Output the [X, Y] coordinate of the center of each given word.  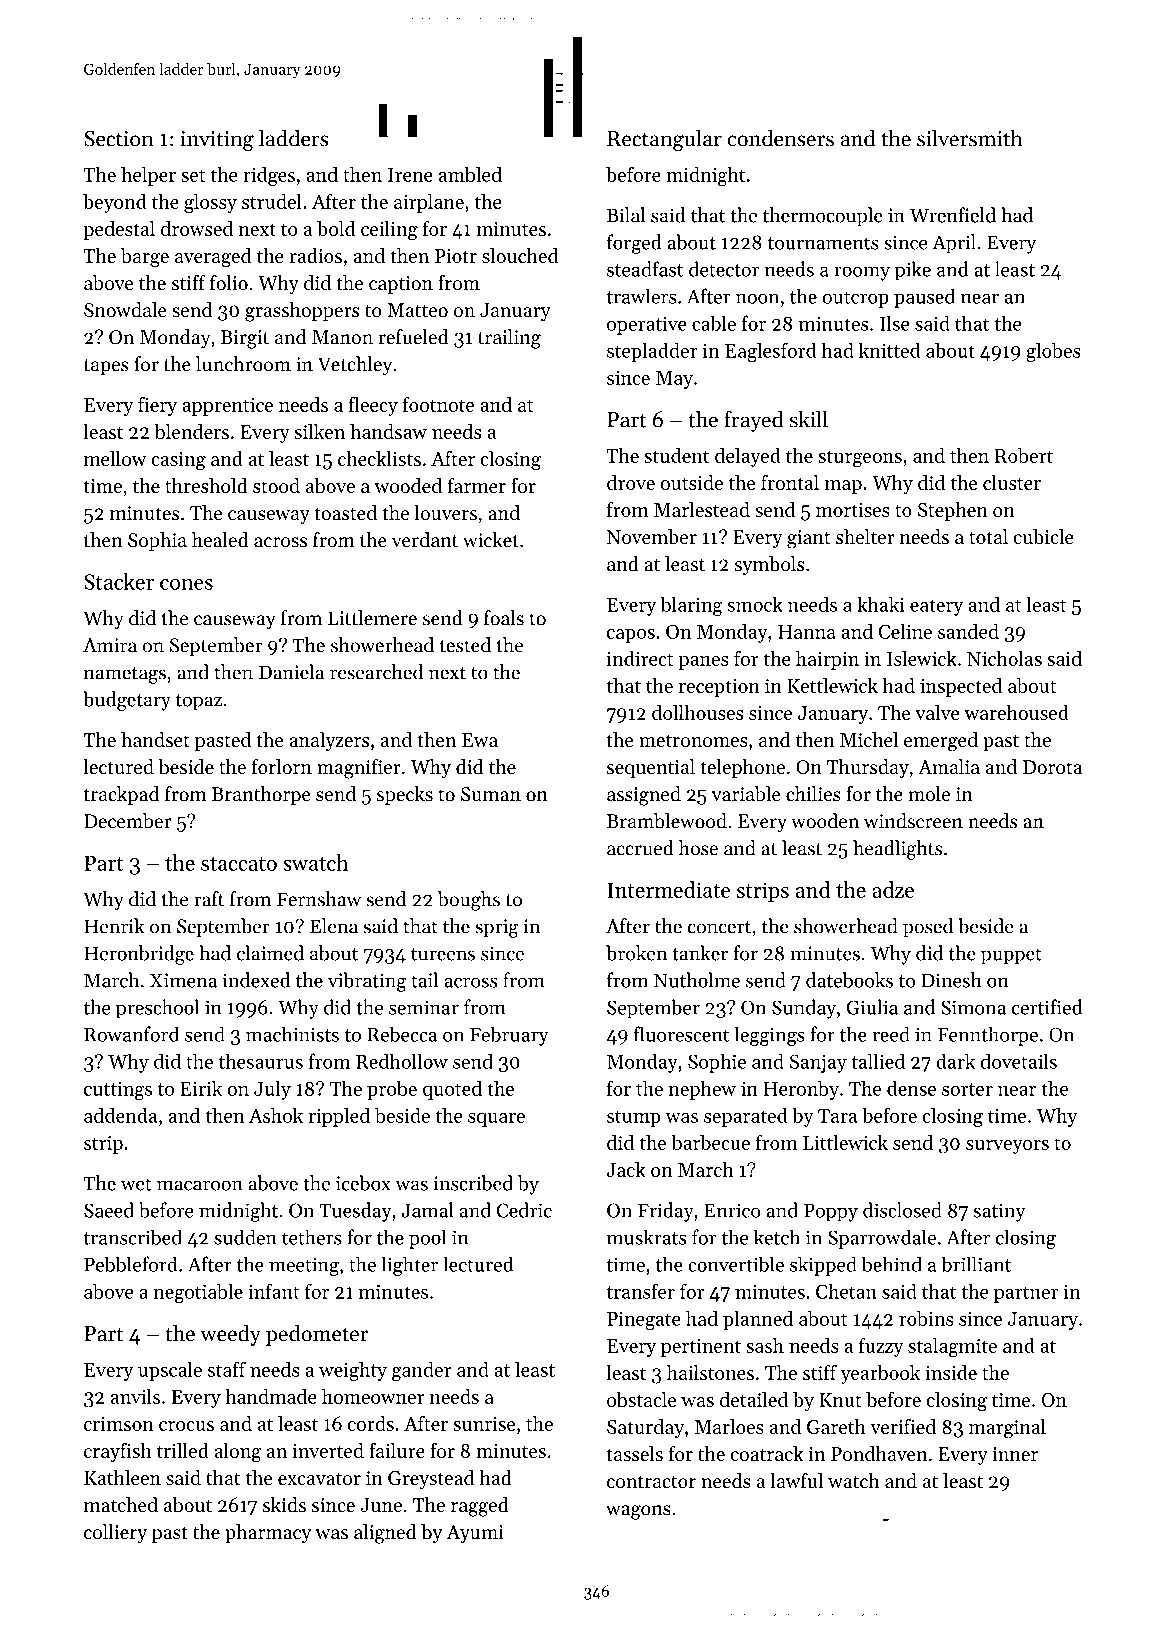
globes [1053, 352]
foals [504, 618]
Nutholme [697, 980]
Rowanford [131, 1034]
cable [714, 323]
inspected [961, 687]
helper [148, 176]
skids [284, 1504]
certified [1047, 1007]
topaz [199, 702]
